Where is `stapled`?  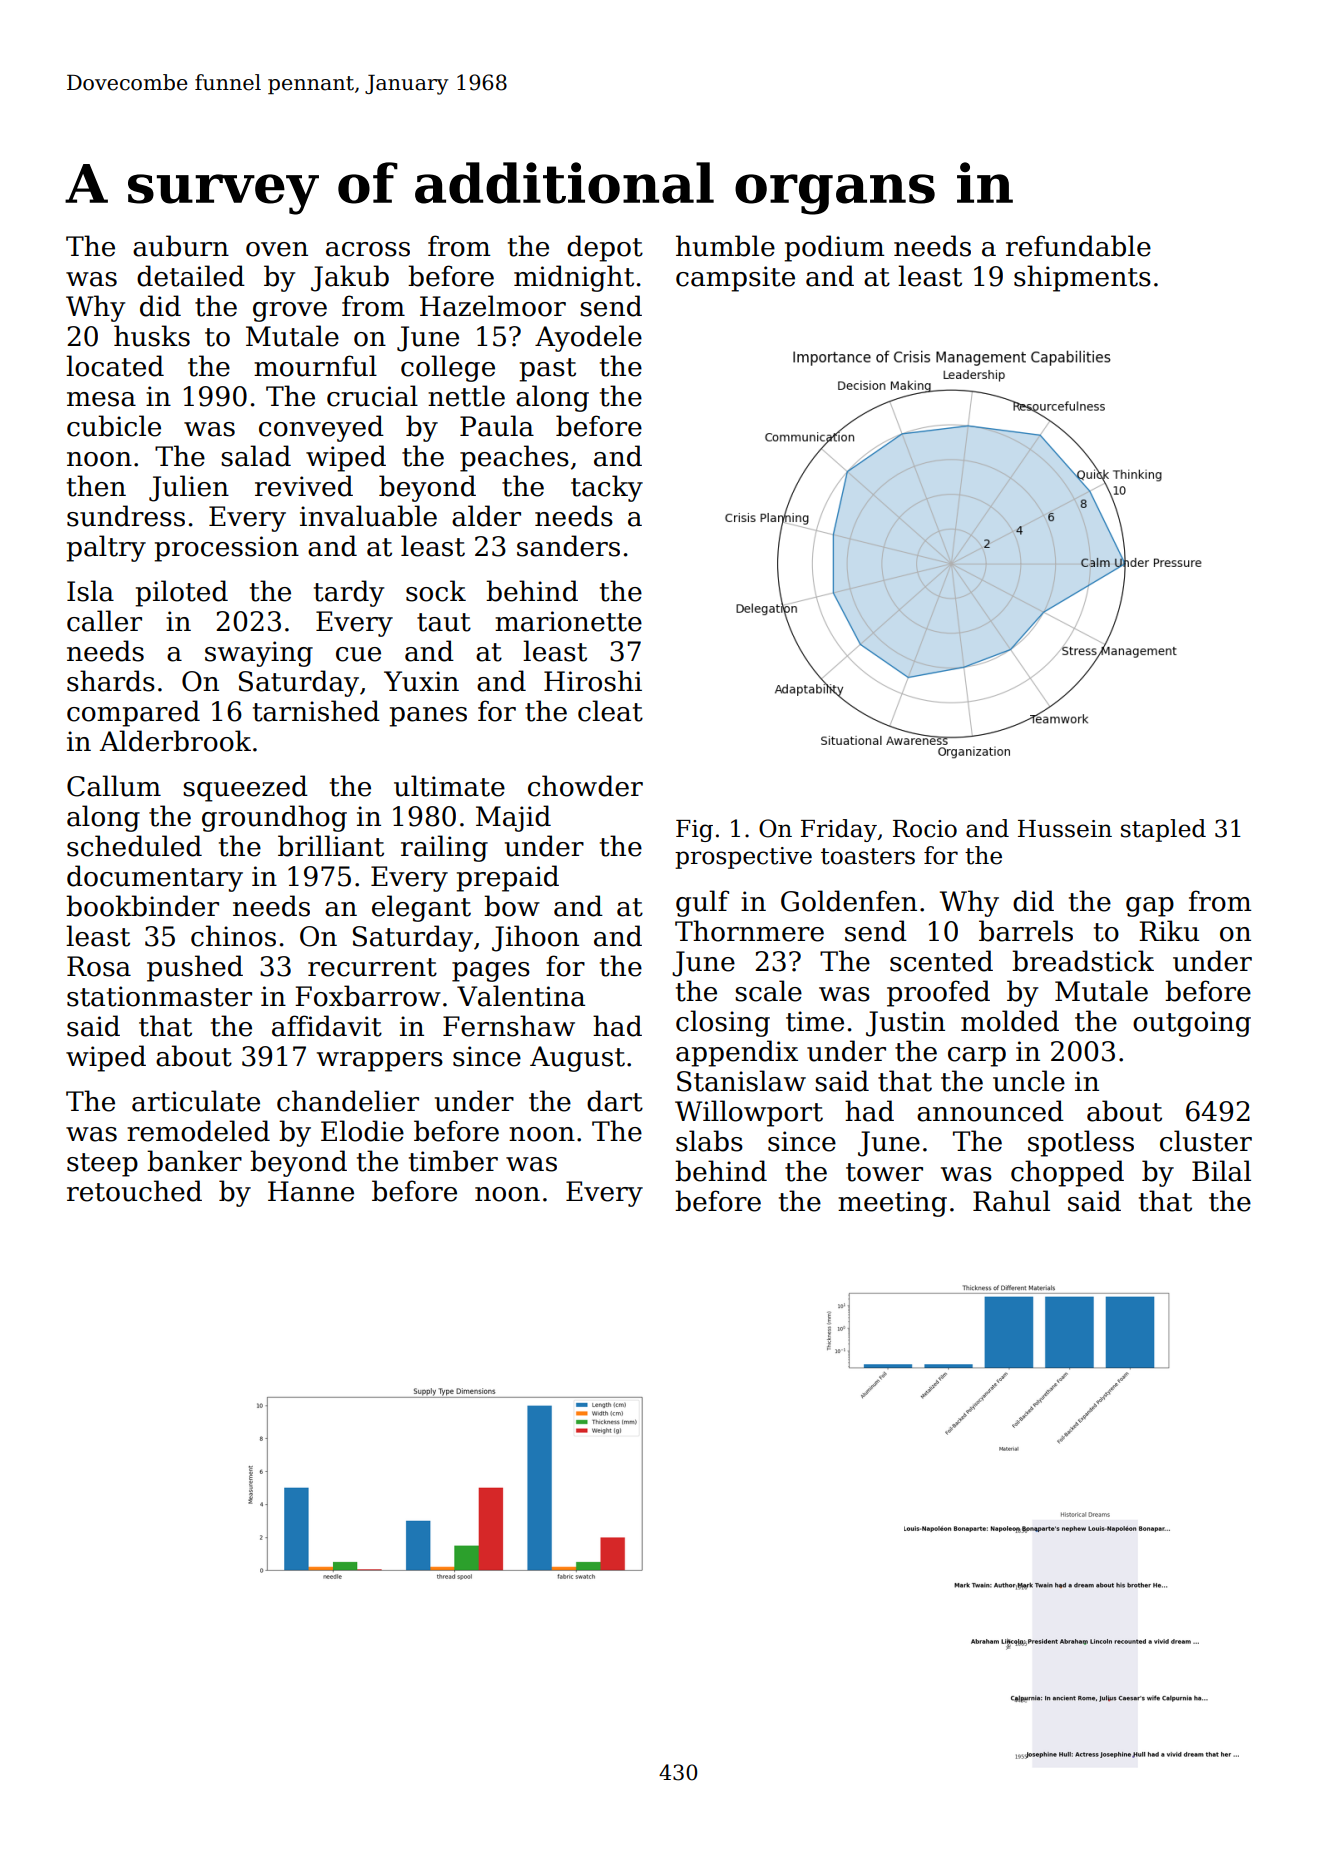
stapled is located at coordinates (1163, 830).
